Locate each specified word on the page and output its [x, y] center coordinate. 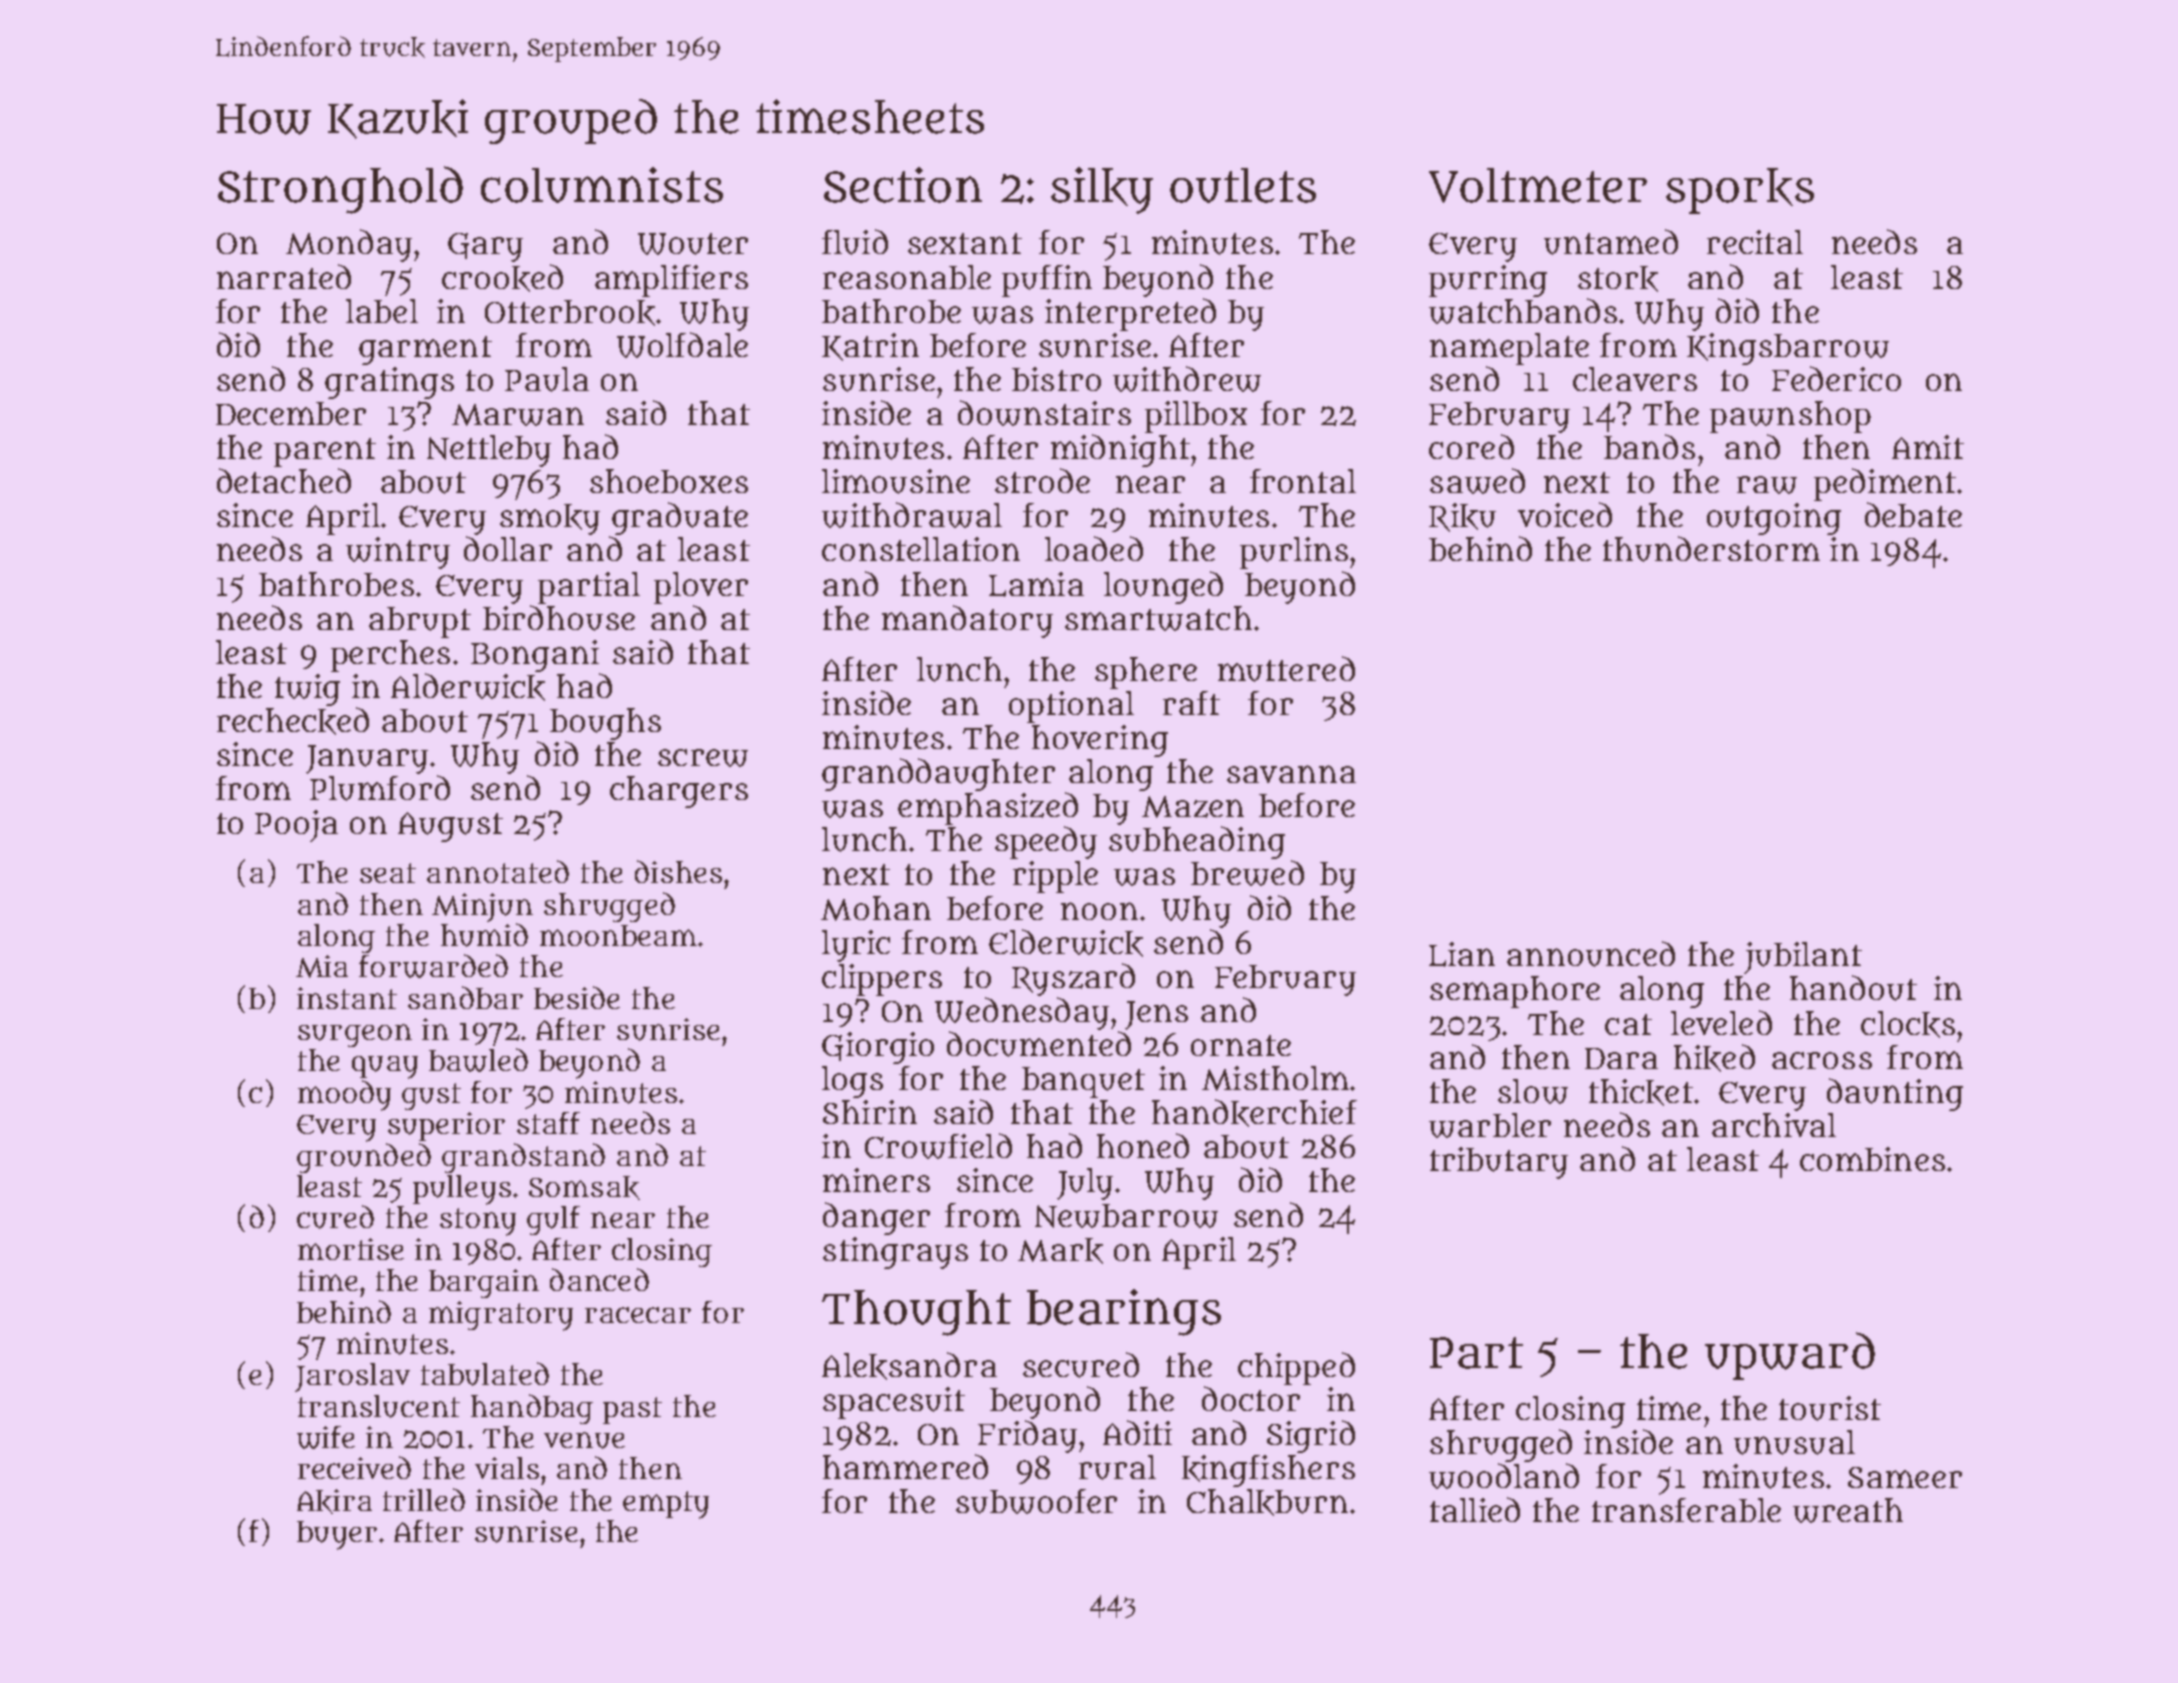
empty [666, 1505]
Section [903, 185]
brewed [1247, 873]
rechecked [293, 721]
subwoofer [1036, 1501]
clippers [882, 980]
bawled [478, 1060]
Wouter [693, 244]
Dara [1621, 1058]
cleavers [1635, 379]
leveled [1721, 1022]
